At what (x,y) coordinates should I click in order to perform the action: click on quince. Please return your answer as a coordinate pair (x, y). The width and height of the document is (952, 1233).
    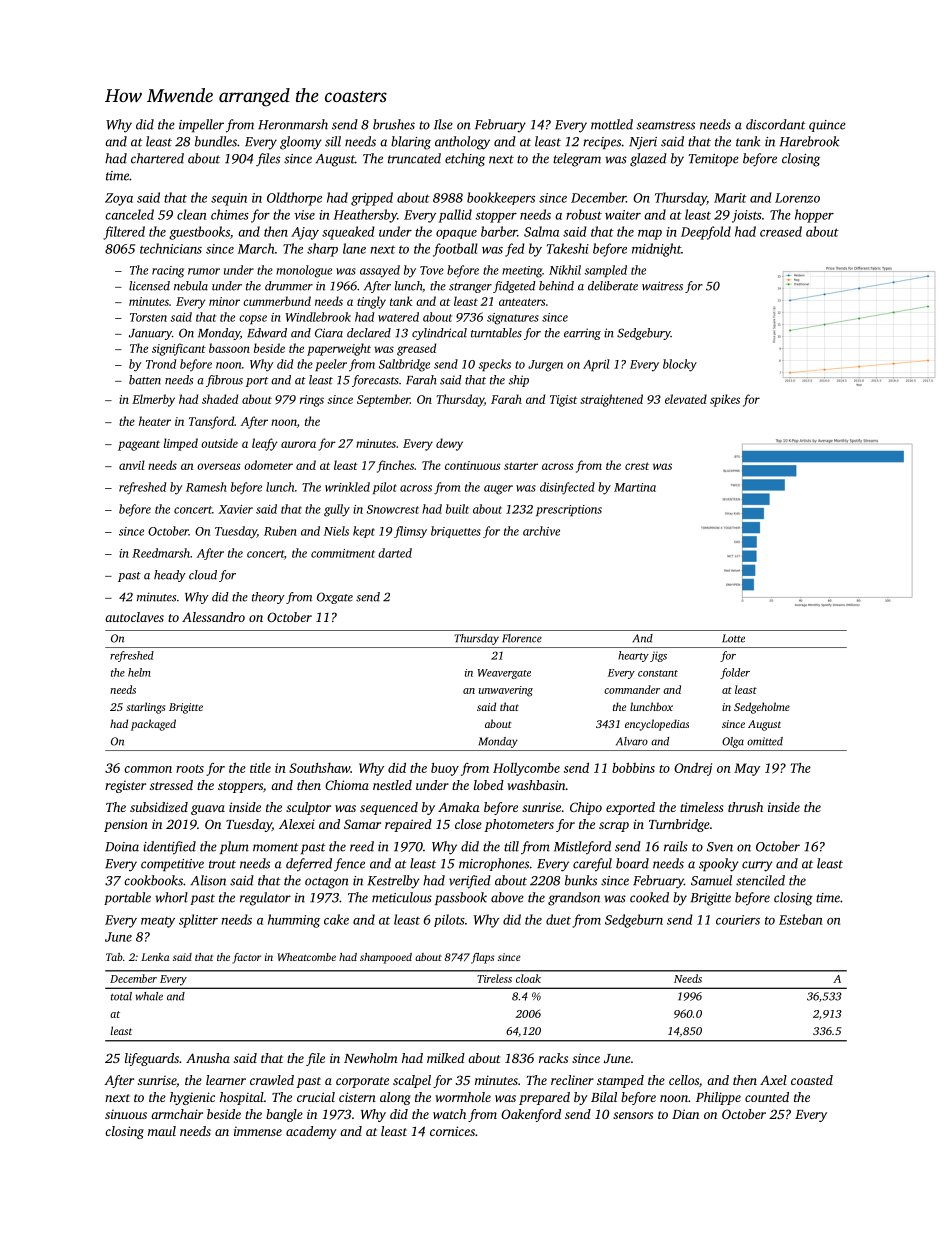
    Looking at the image, I should click on (827, 126).
